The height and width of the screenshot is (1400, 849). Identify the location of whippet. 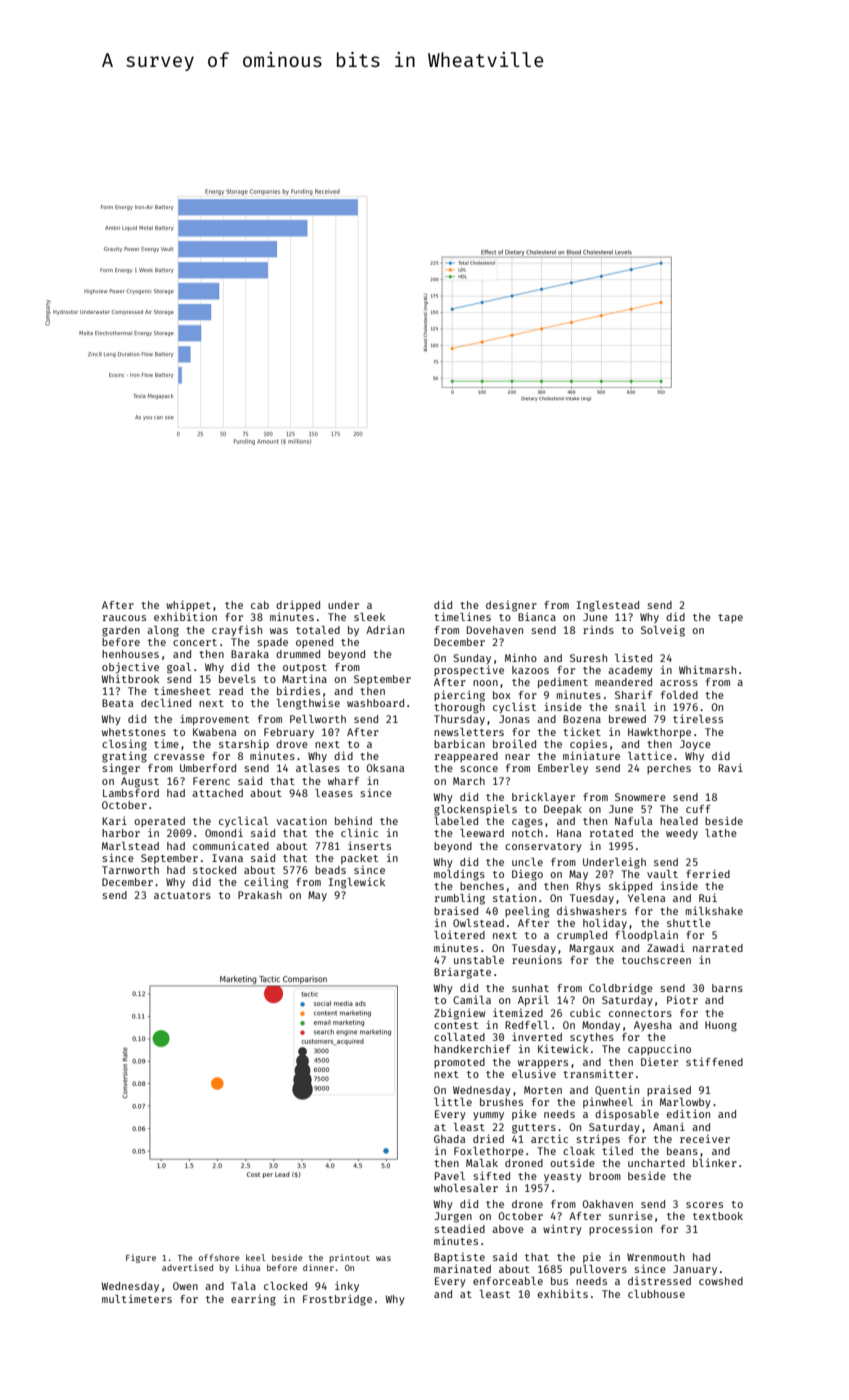
(188, 605).
